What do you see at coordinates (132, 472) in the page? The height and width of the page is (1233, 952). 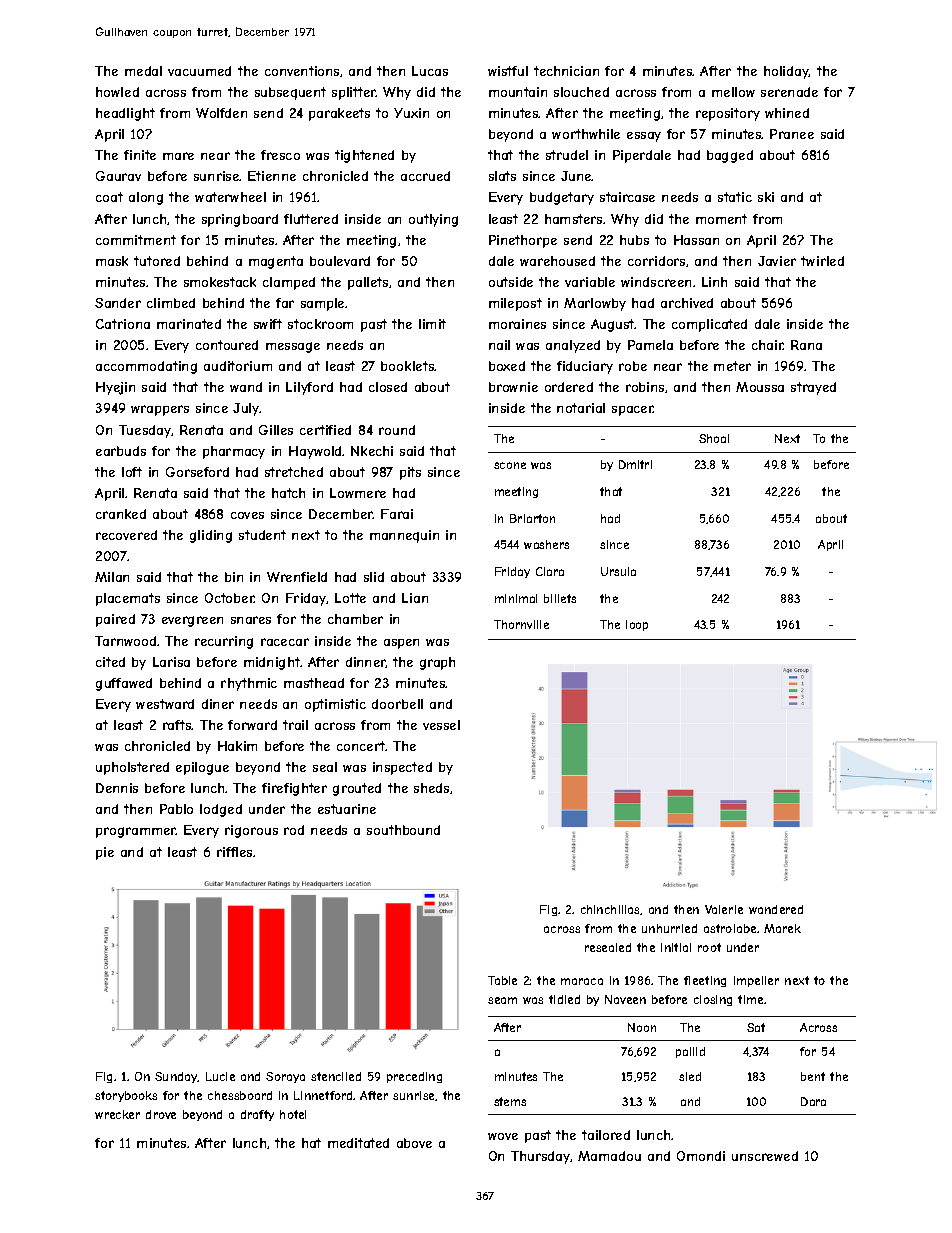 I see `loft` at bounding box center [132, 472].
